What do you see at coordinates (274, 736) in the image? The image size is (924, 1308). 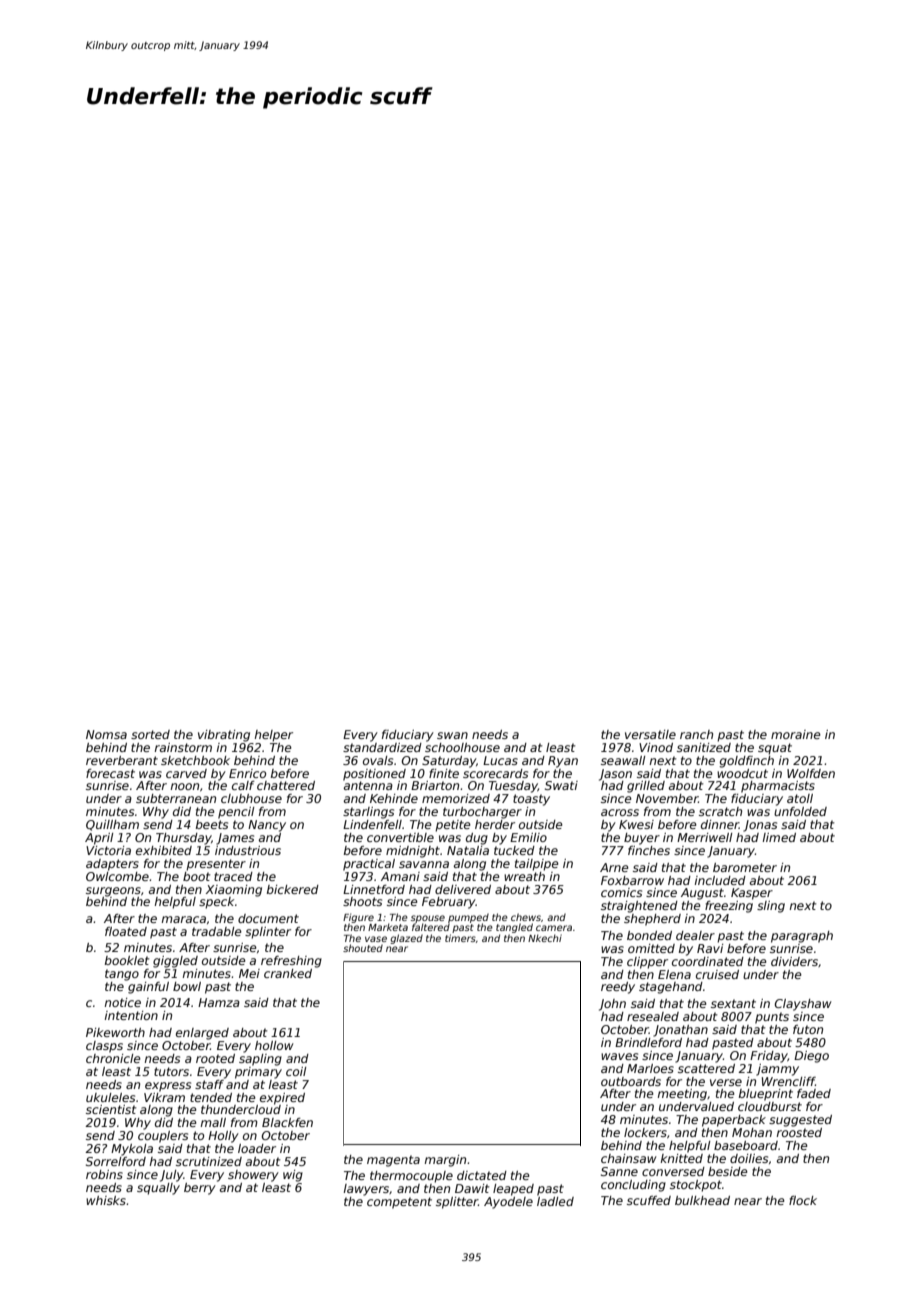 I see `helper` at bounding box center [274, 736].
